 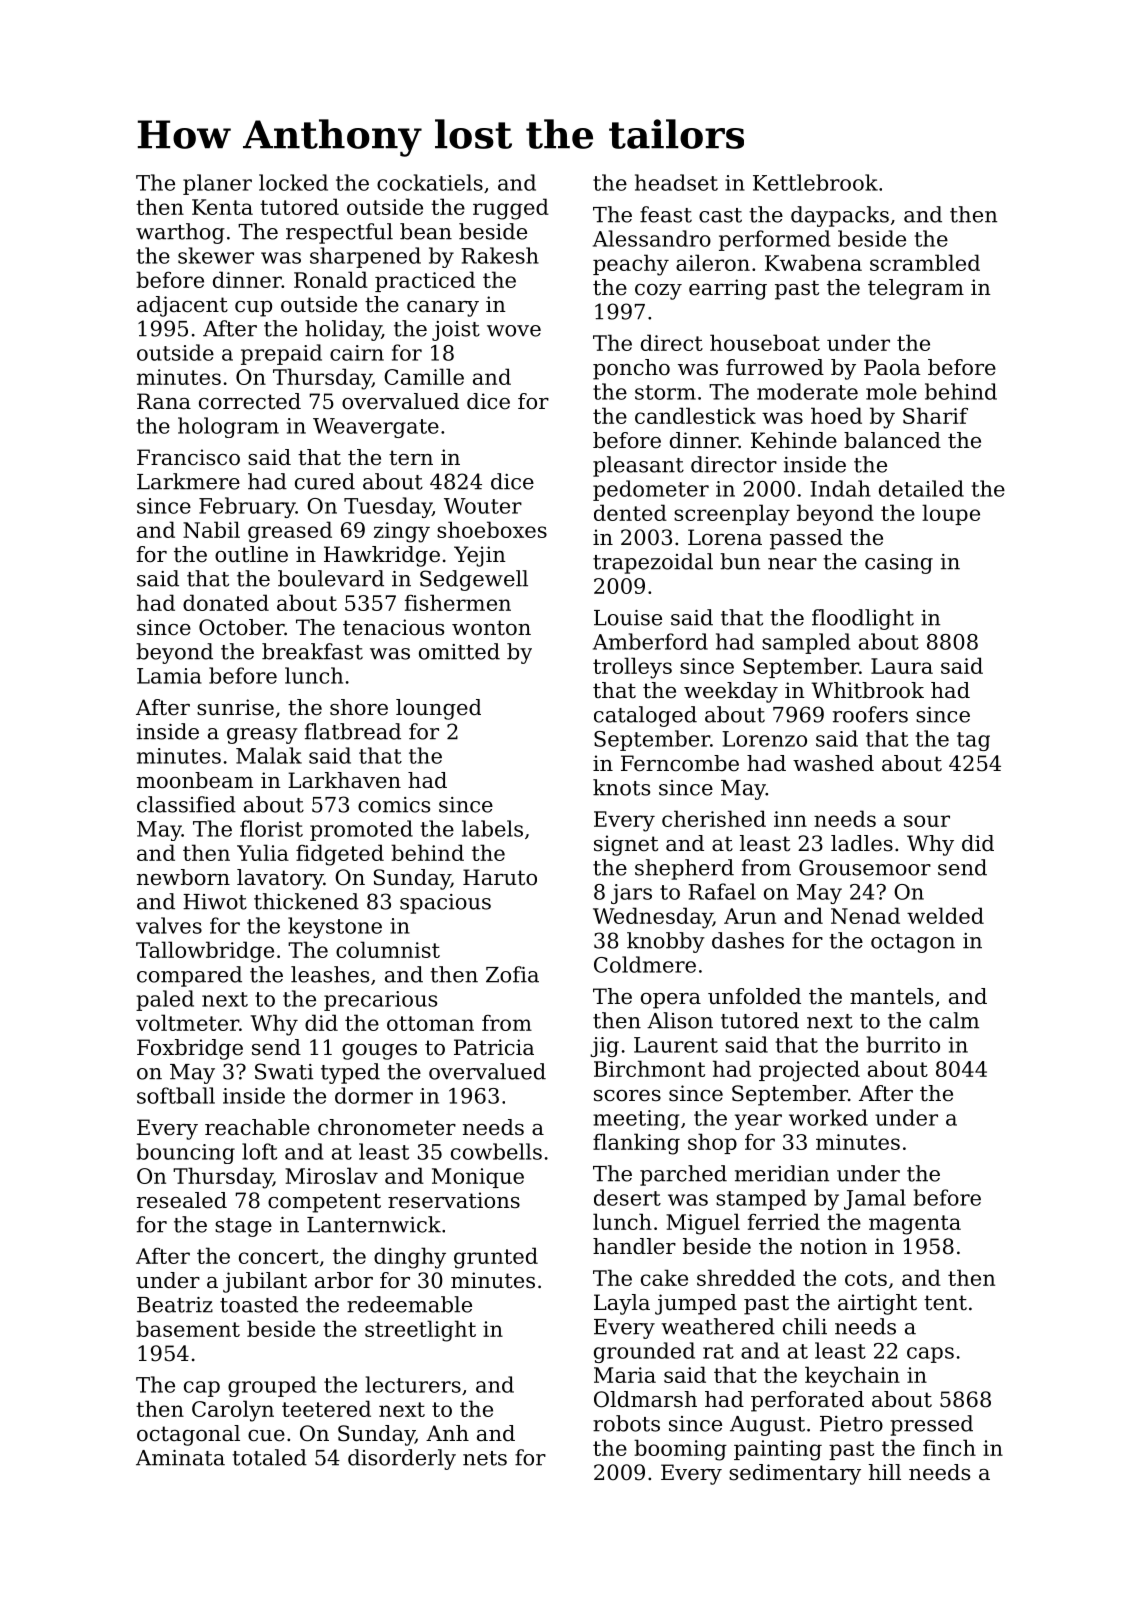 I want to click on labels, so click(x=492, y=828).
